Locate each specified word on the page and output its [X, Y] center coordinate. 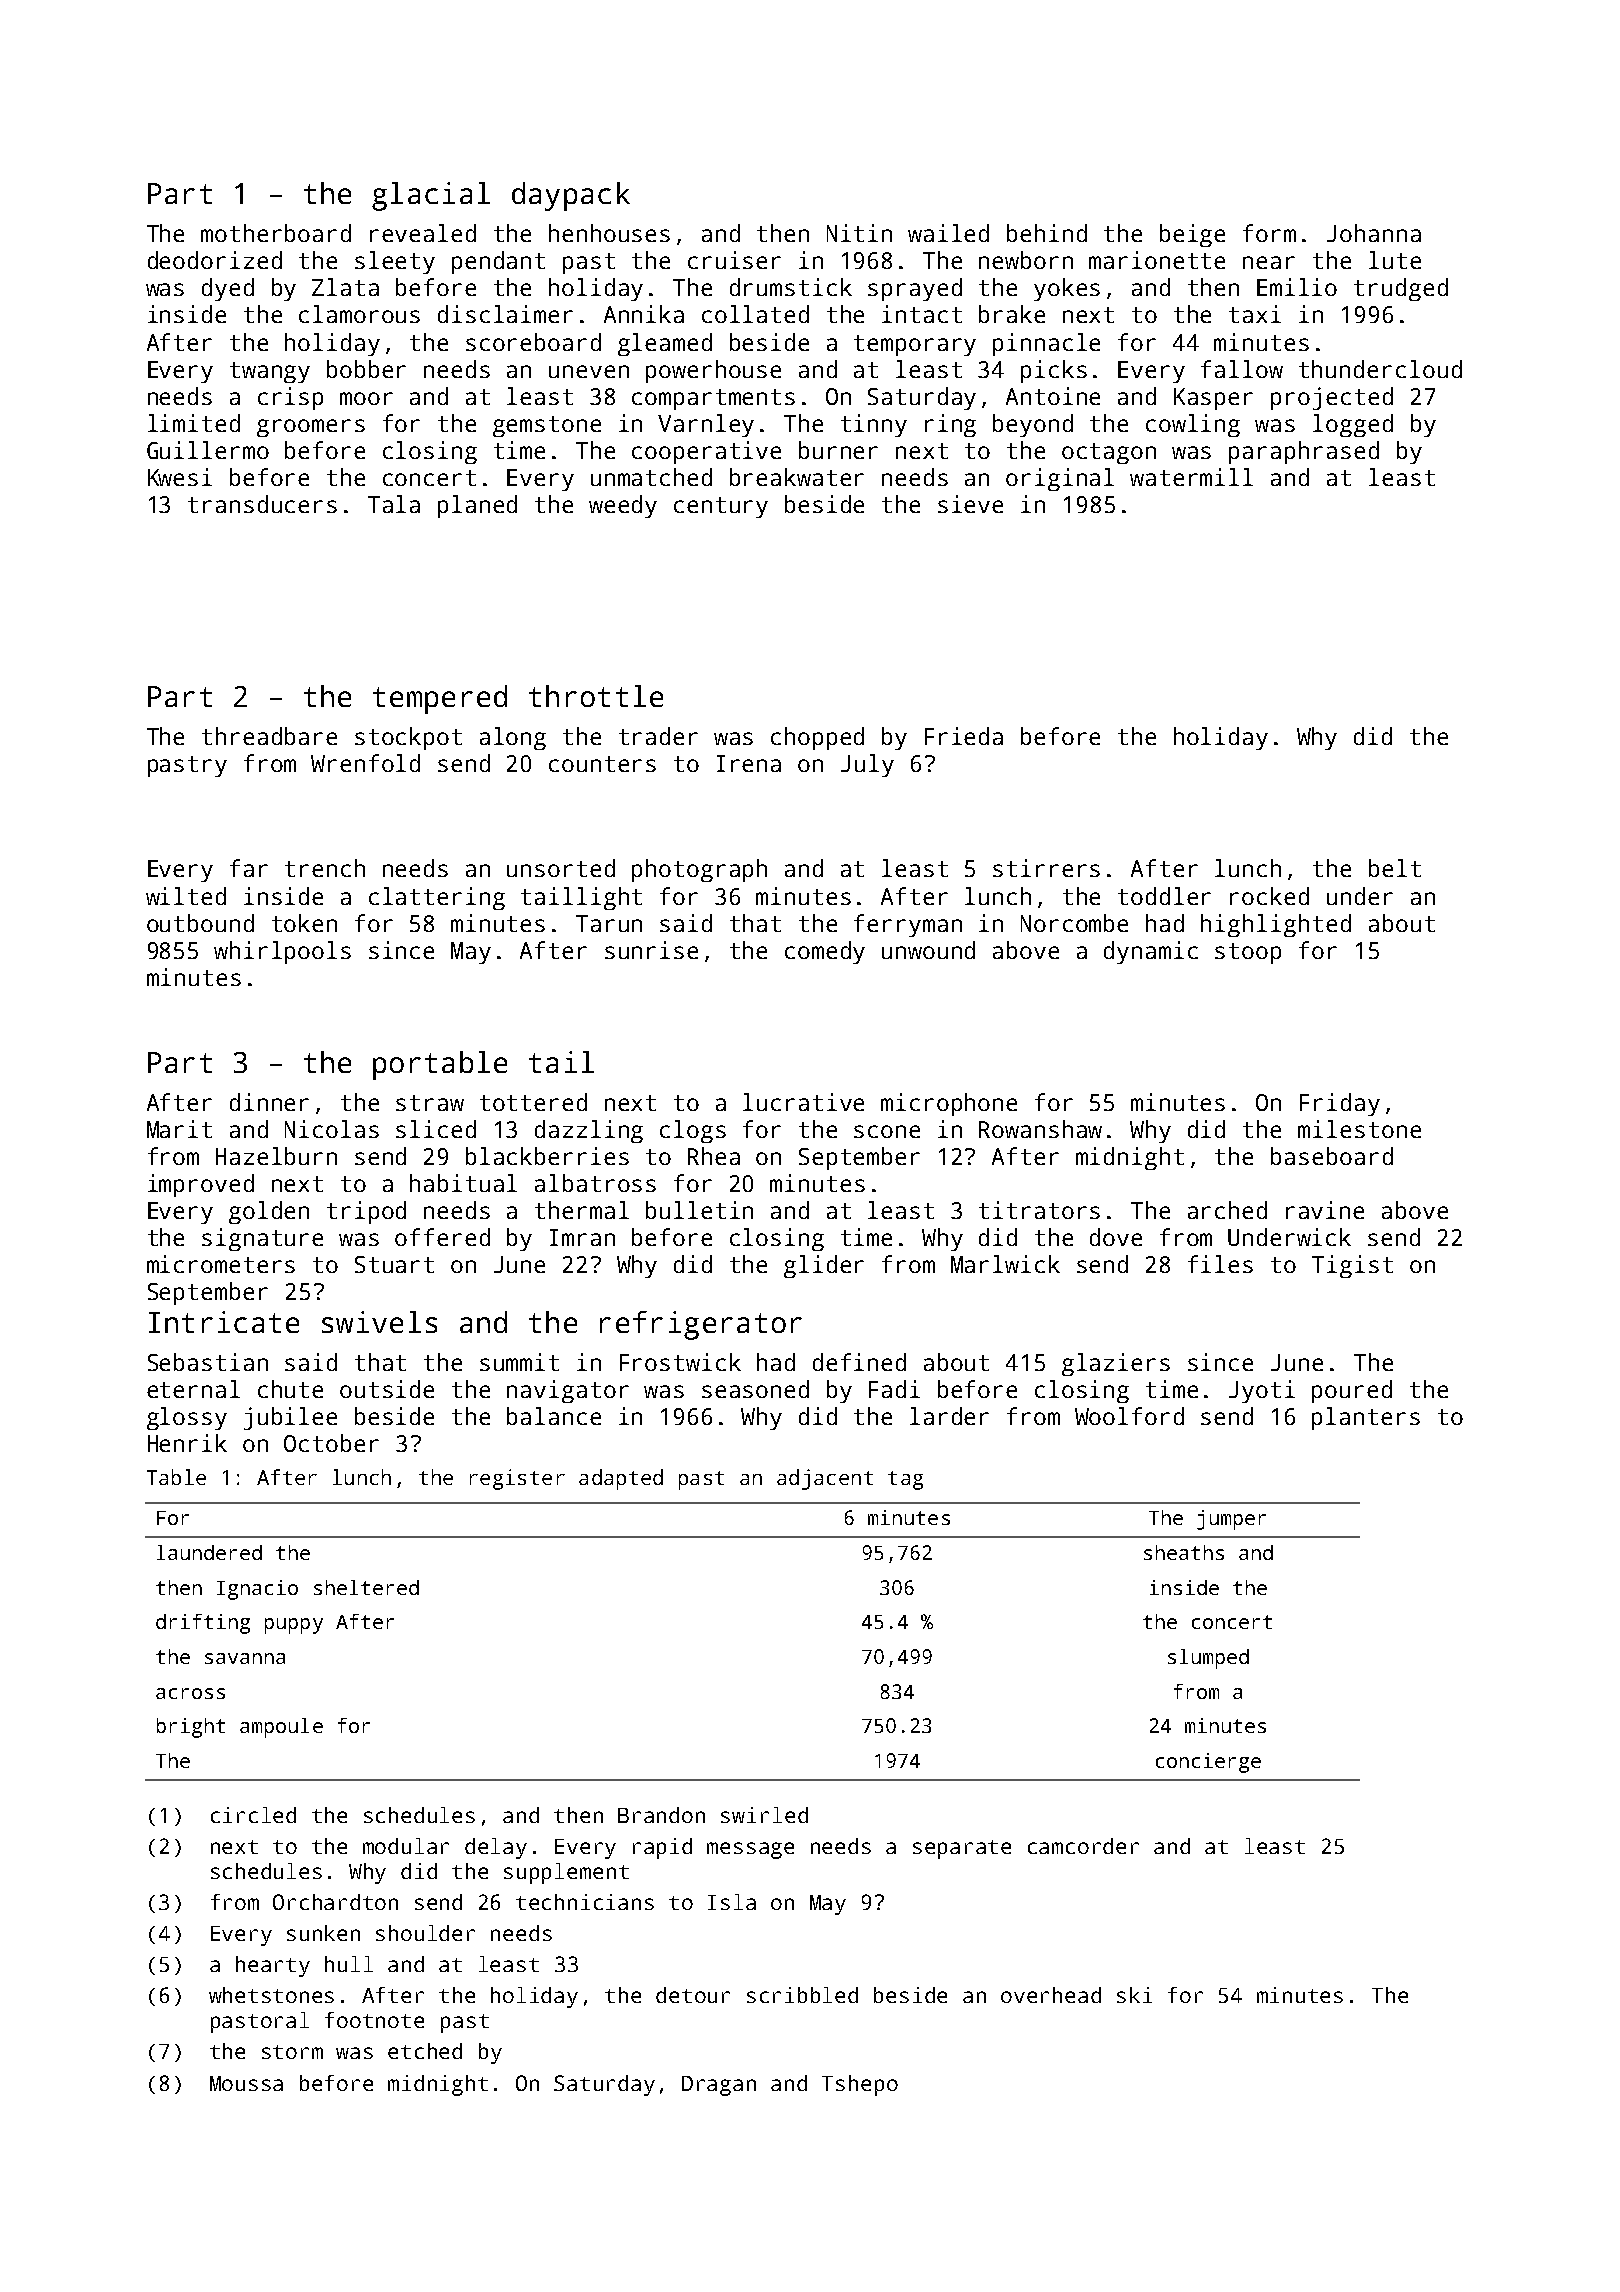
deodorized [215, 260]
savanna [245, 1658]
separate [962, 1849]
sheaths [1184, 1552]
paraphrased [1304, 452]
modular [406, 1846]
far [249, 868]
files [1220, 1264]
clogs [693, 1131]
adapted [621, 1479]
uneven [589, 371]
